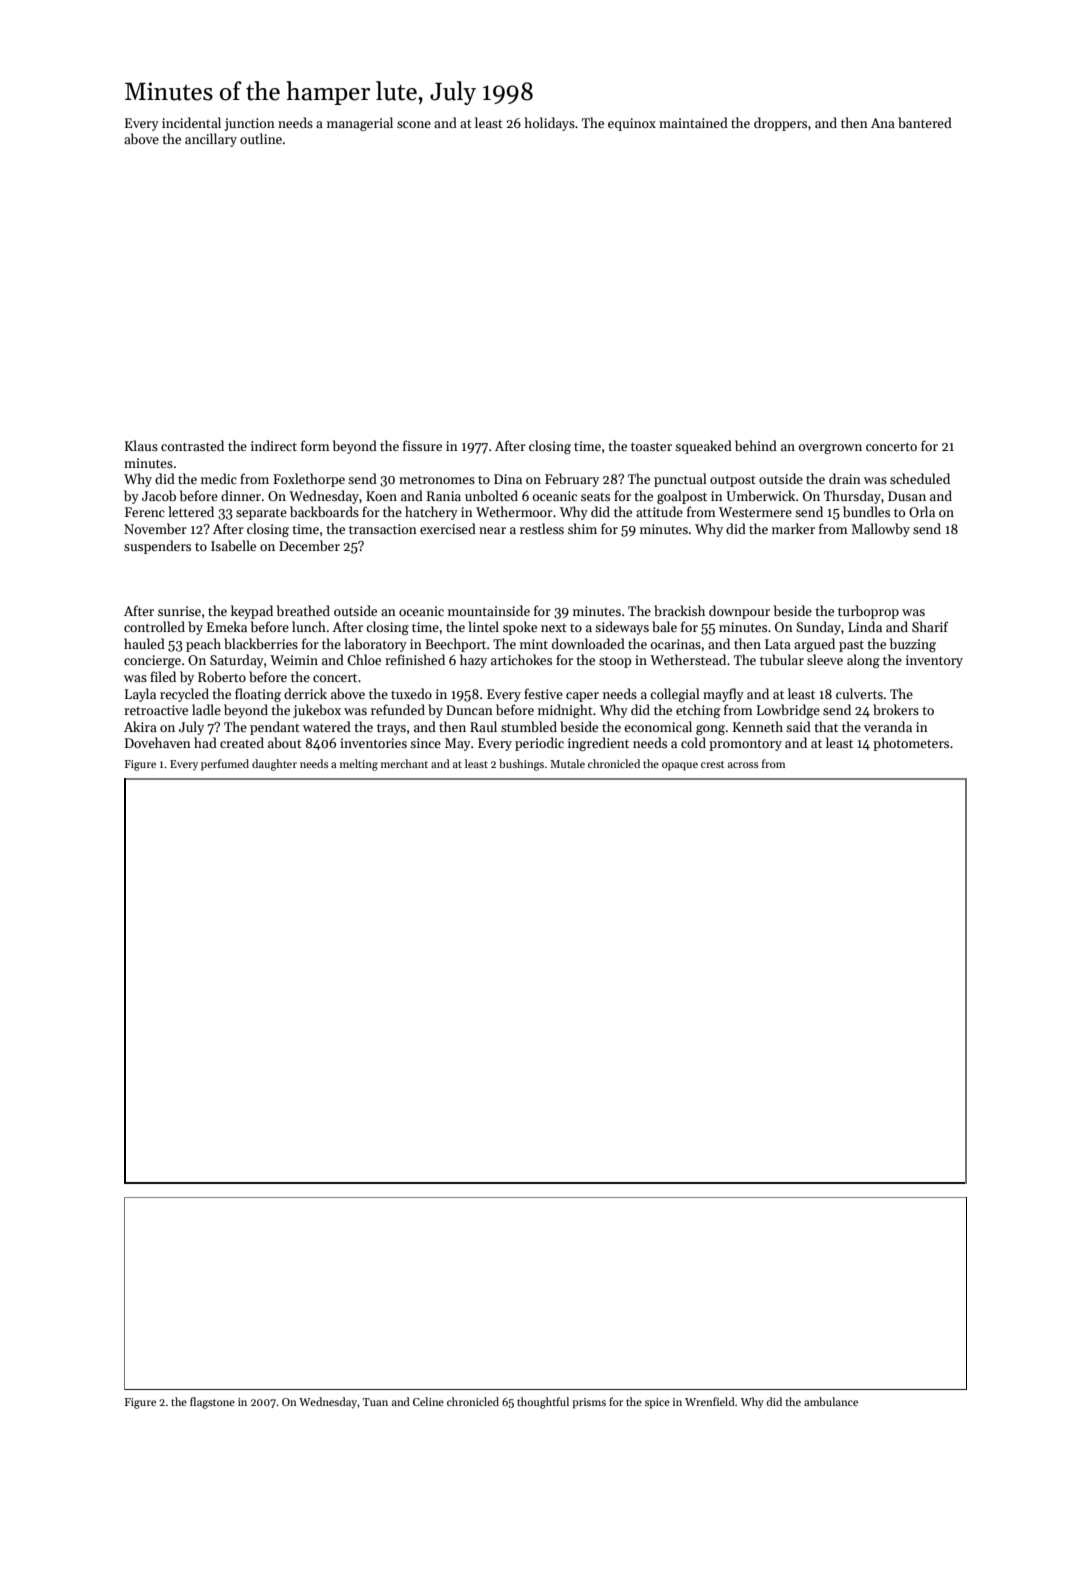  I want to click on across, so click(743, 765).
